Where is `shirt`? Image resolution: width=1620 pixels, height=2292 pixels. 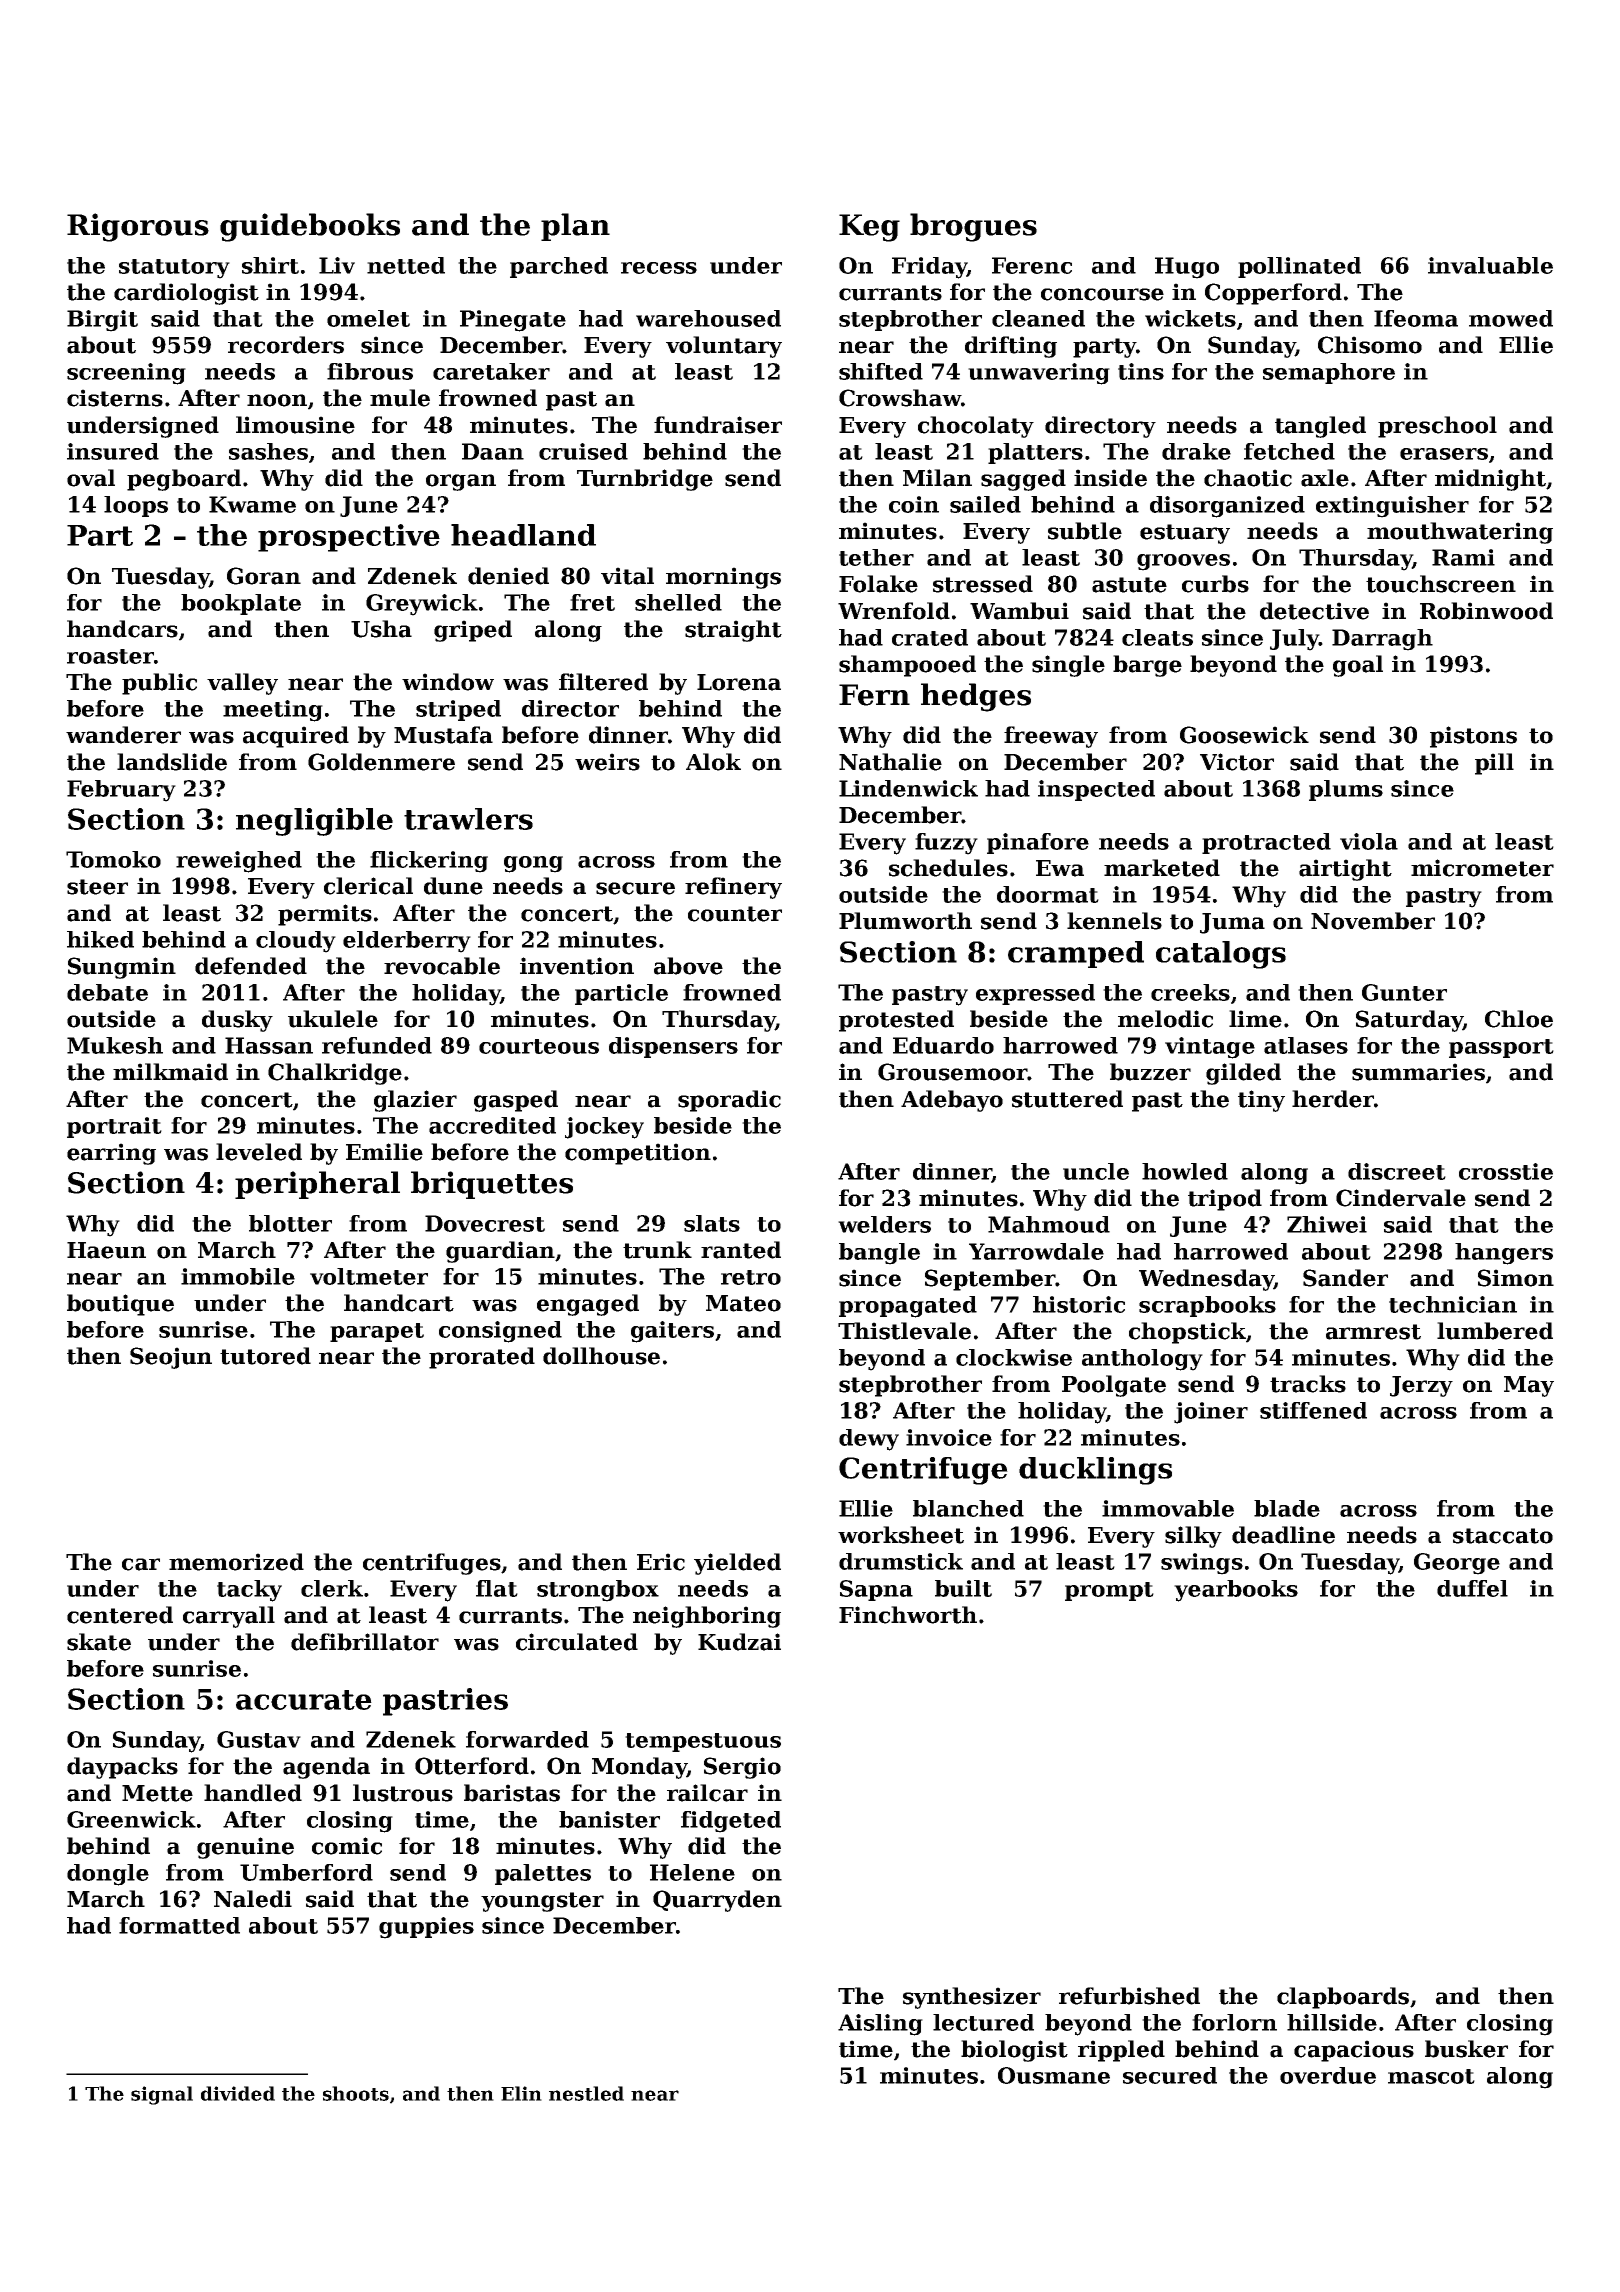
shirt is located at coordinates (270, 265).
